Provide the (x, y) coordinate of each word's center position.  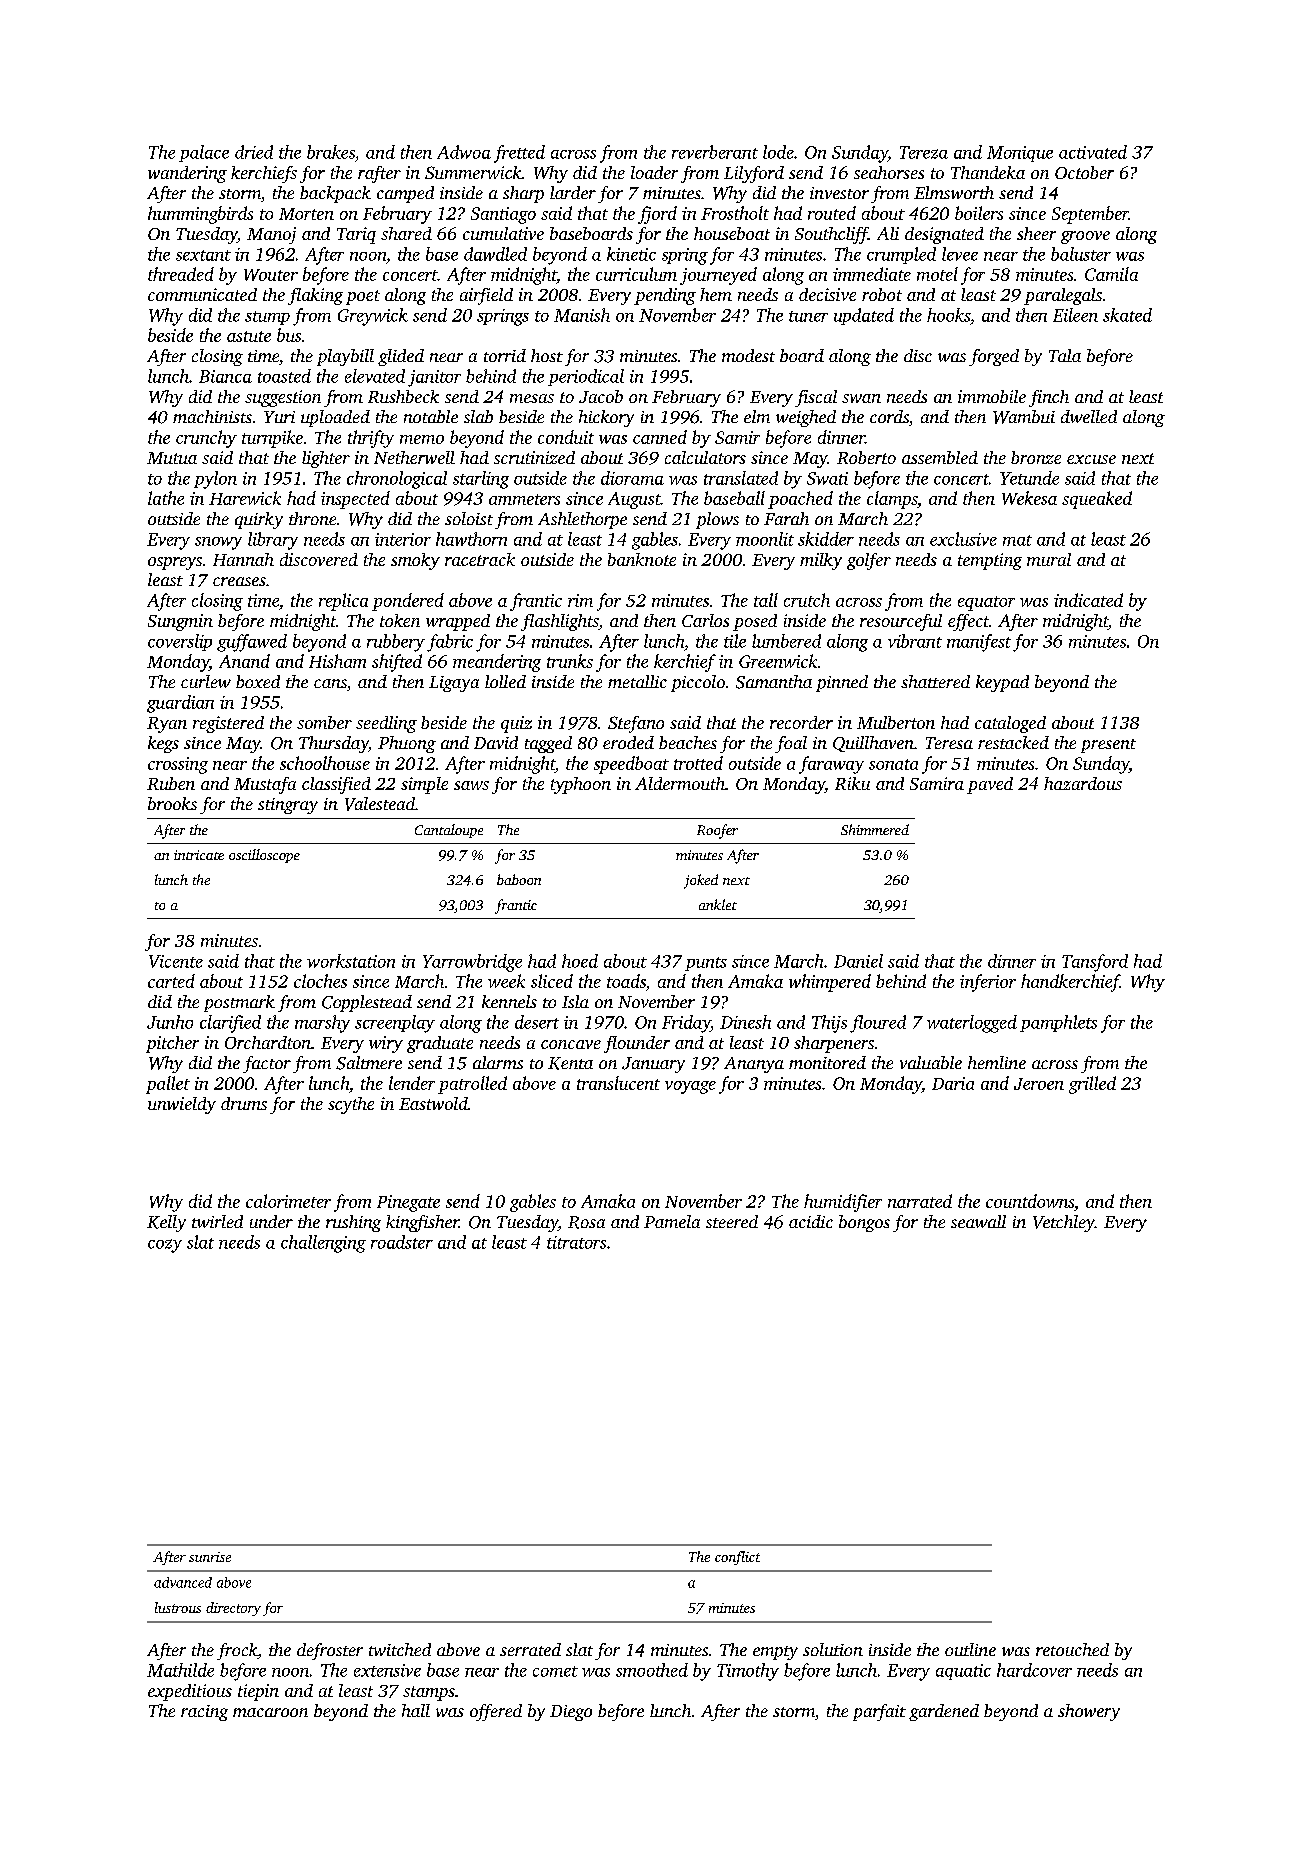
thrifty (371, 439)
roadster (402, 1242)
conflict (737, 1558)
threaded (181, 274)
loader (654, 172)
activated (1093, 152)
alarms (498, 1062)
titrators (576, 1242)
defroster (330, 1651)
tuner (808, 316)
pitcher (172, 1044)
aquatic (963, 1672)
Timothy (748, 1672)
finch (1049, 398)
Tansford (1095, 963)
